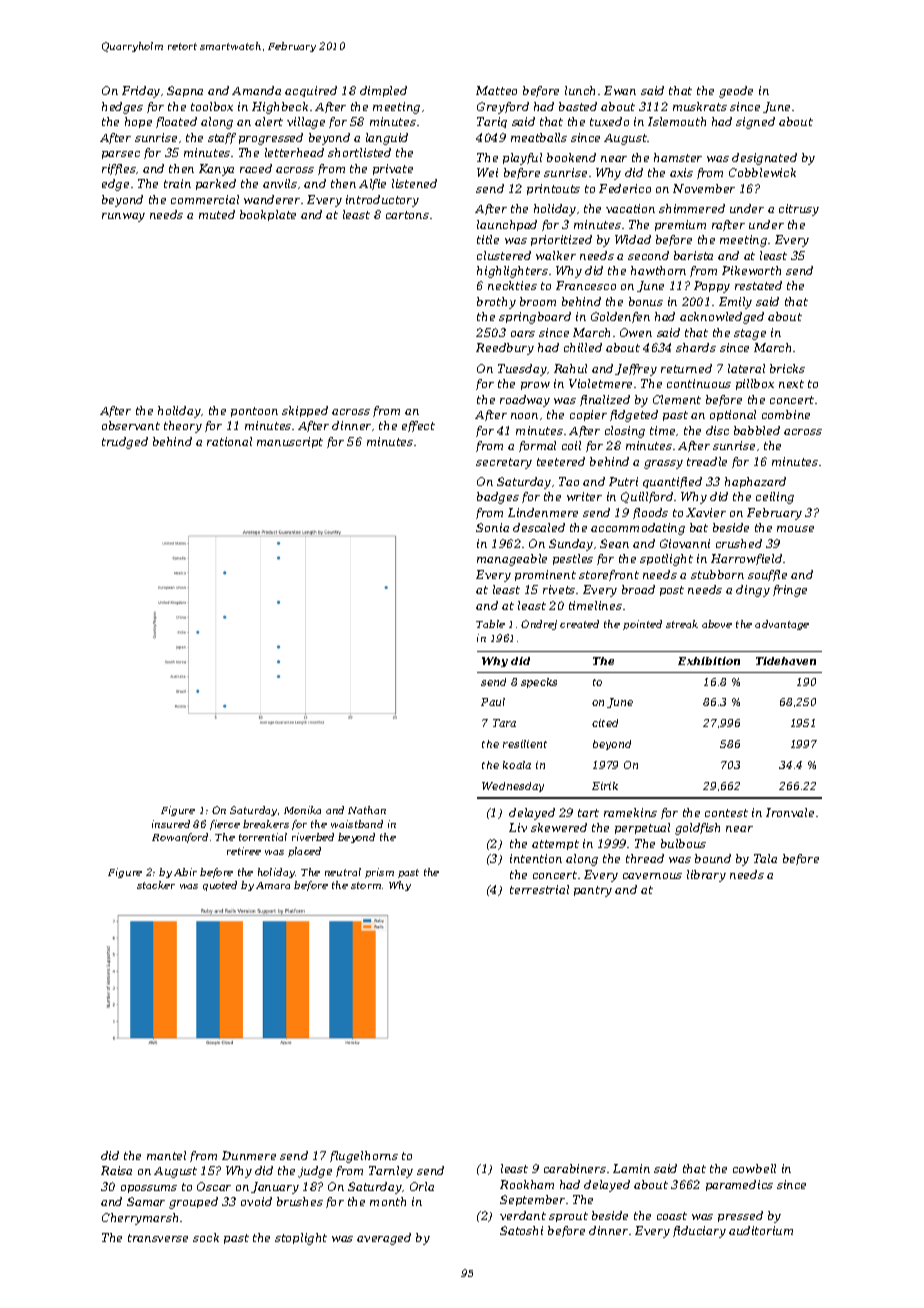 This image has width=924, height=1308. I want to click on Ondrej, so click(539, 625).
